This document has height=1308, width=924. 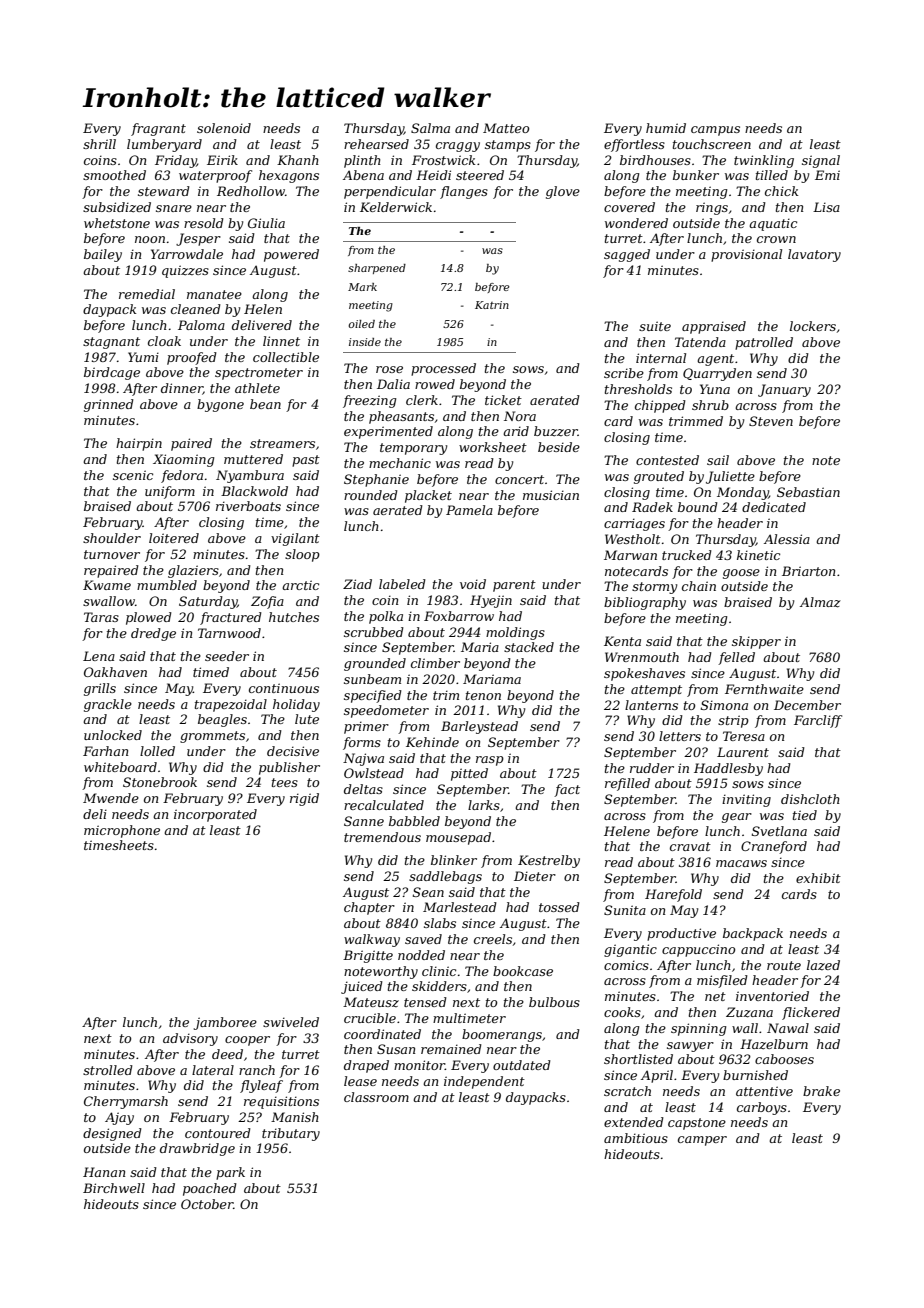 What do you see at coordinates (430, 128) in the document?
I see `Salma` at bounding box center [430, 128].
